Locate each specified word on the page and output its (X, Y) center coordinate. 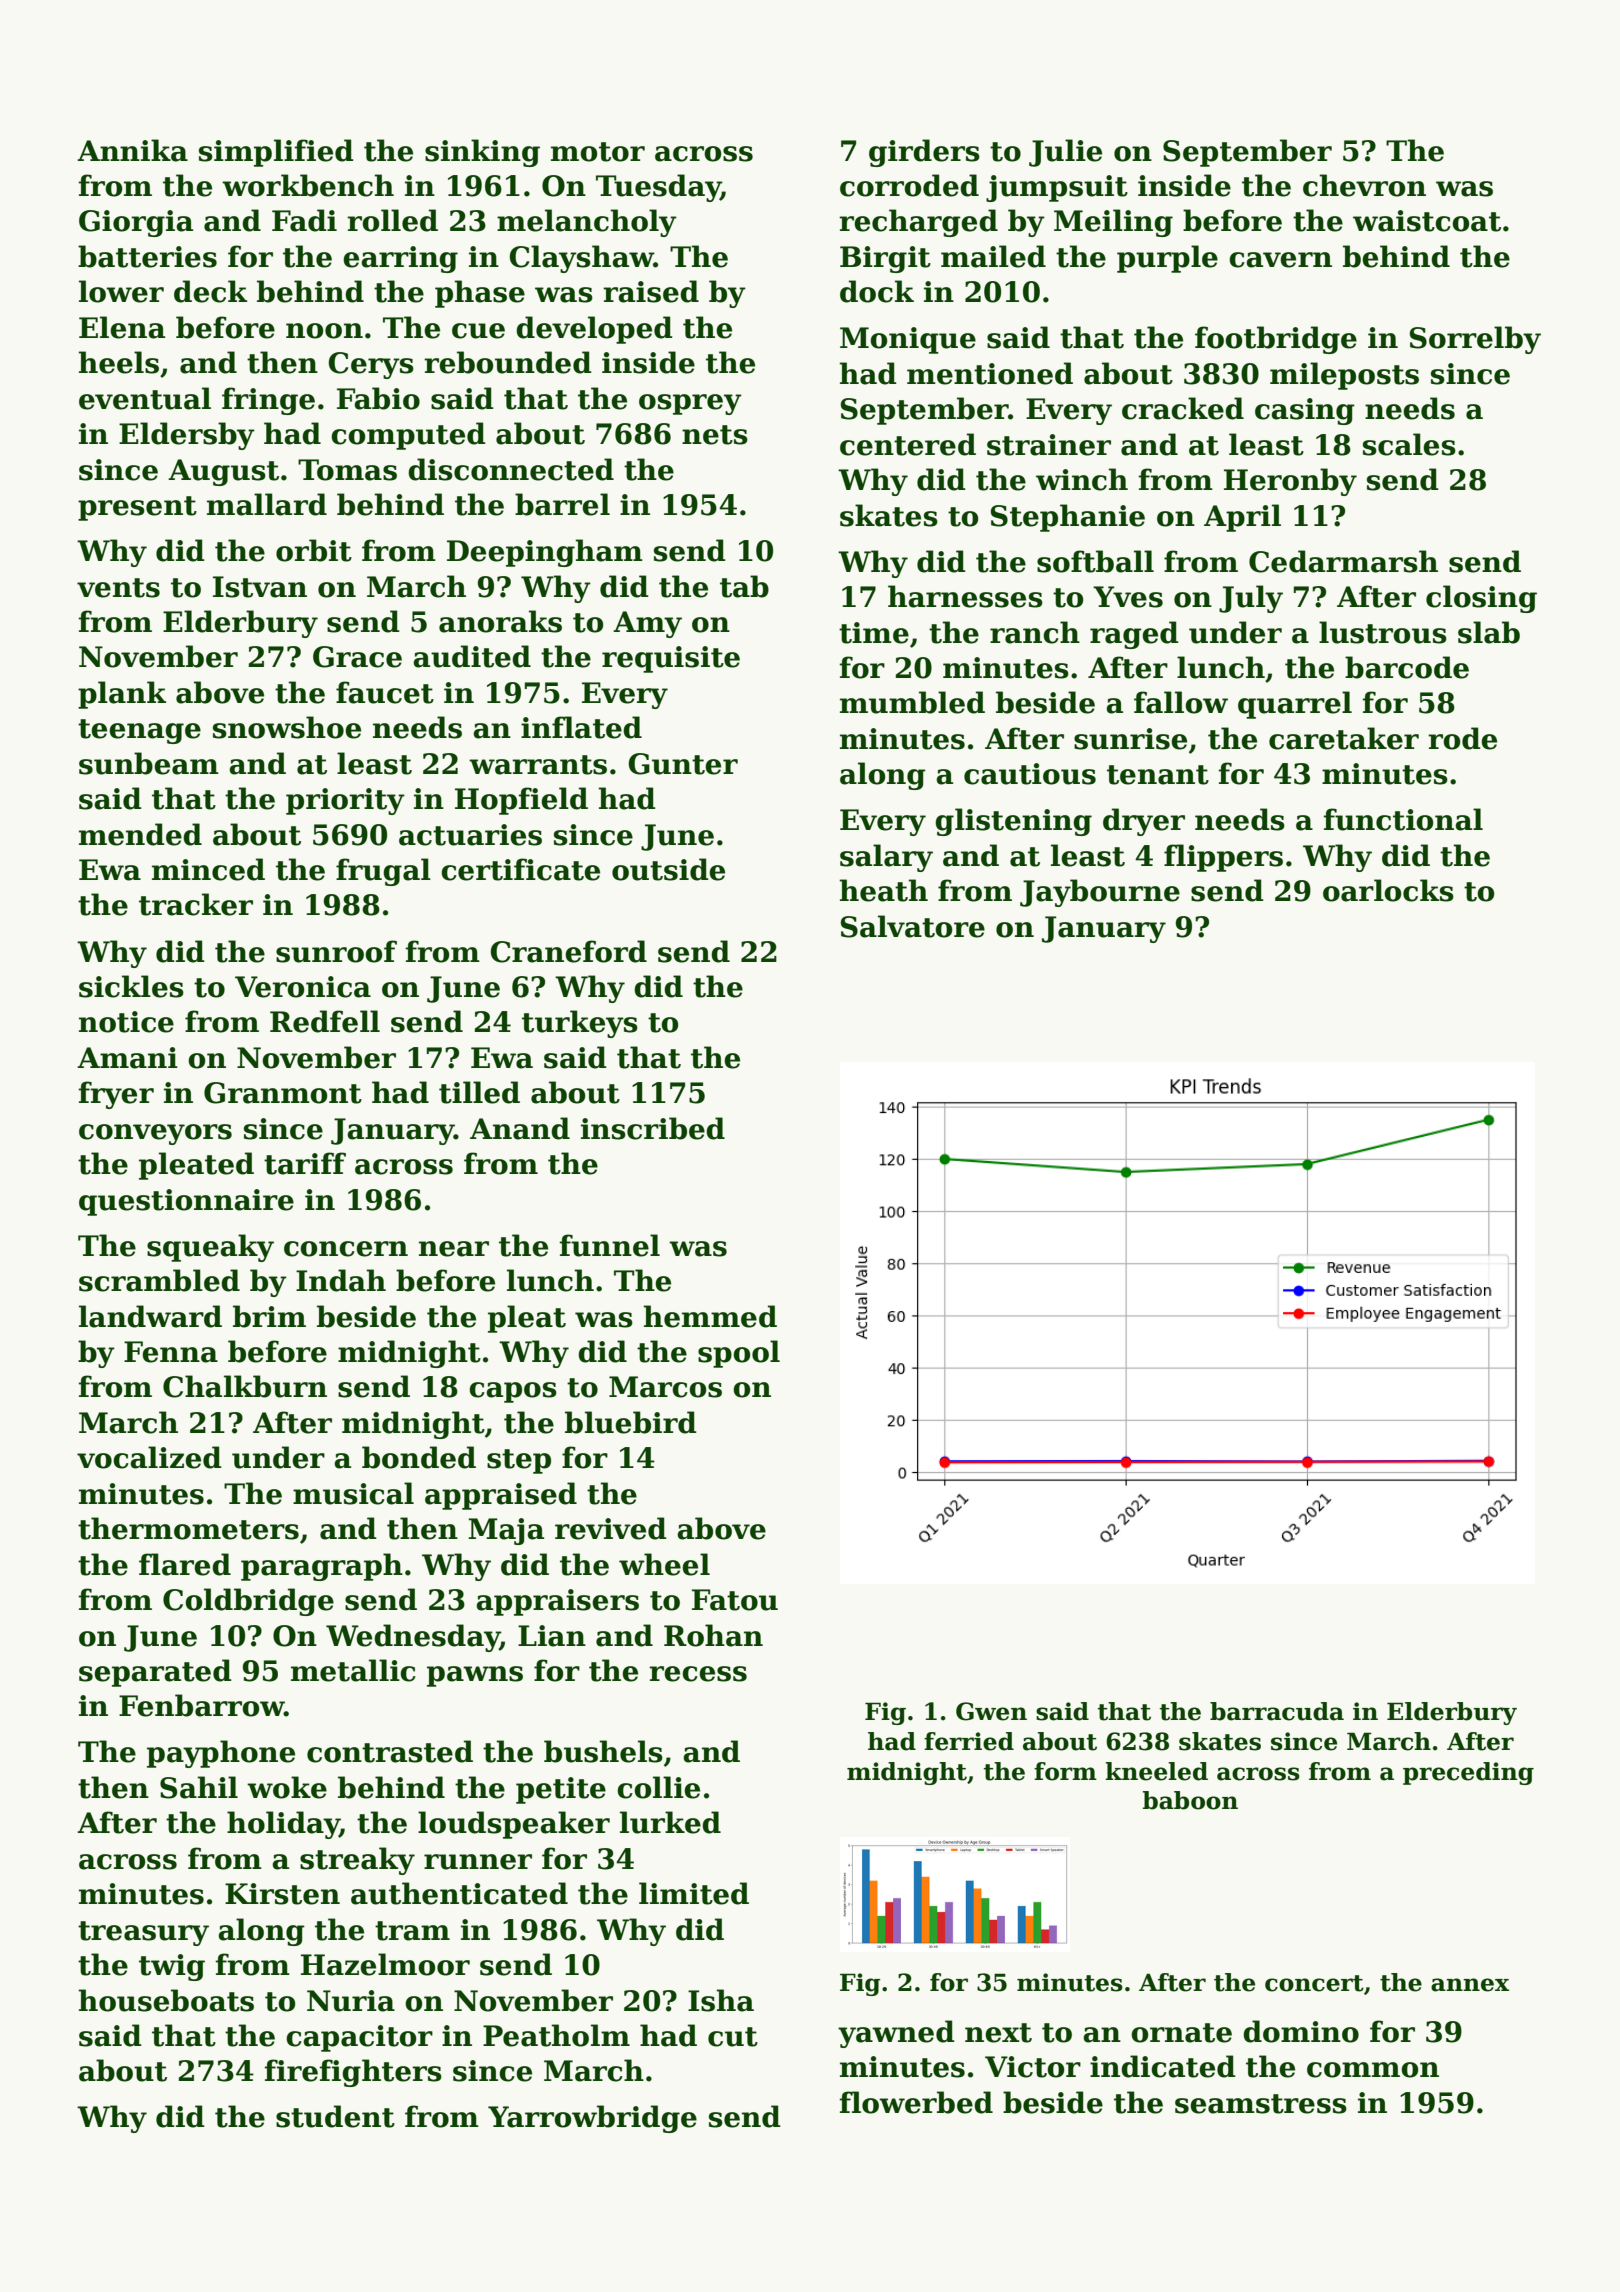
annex (1470, 1985)
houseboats (166, 2000)
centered (908, 444)
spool (739, 1354)
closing (1481, 599)
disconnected (511, 469)
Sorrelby (1475, 340)
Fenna (171, 1352)
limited (694, 1893)
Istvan (260, 587)
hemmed (710, 1316)
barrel (562, 504)
